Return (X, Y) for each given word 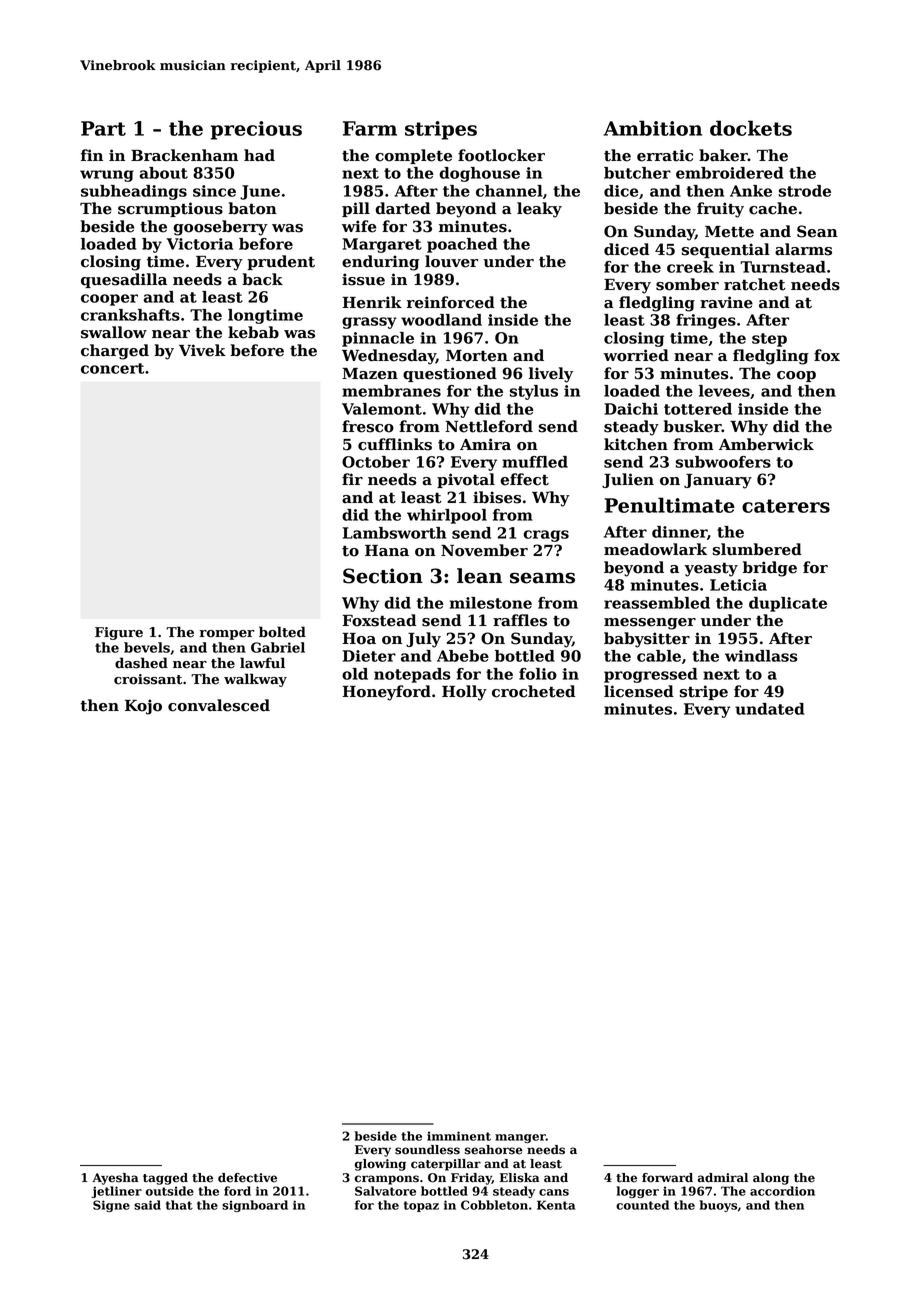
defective (247, 1178)
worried (636, 355)
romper (227, 635)
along (771, 1179)
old (355, 674)
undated (769, 709)
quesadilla (124, 280)
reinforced (451, 302)
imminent (459, 1136)
